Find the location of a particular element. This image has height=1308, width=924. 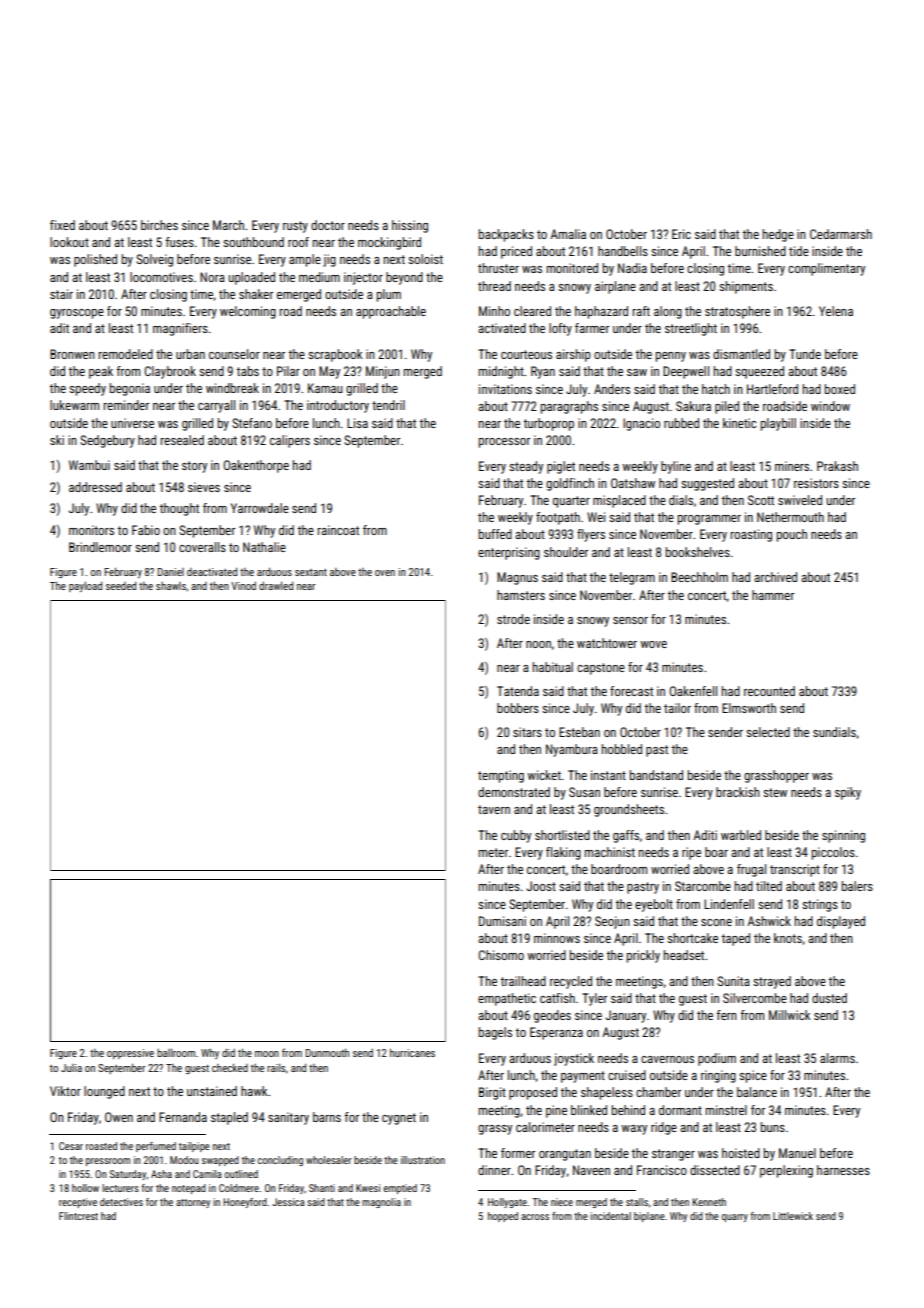

Dunmouth is located at coordinates (327, 1052).
